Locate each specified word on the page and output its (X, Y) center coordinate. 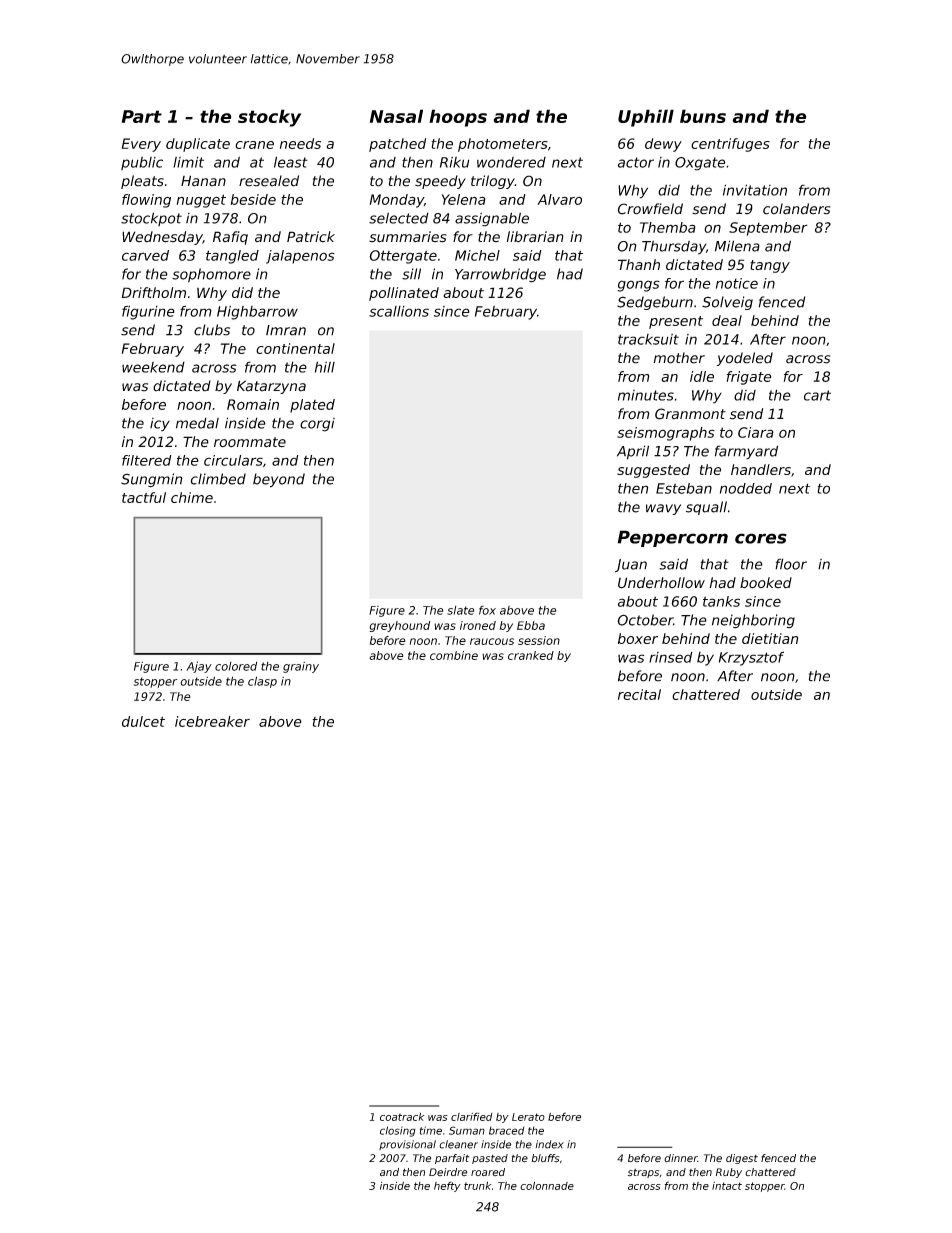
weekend (153, 367)
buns (703, 116)
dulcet (143, 721)
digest (742, 1159)
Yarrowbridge (500, 275)
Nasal (396, 116)
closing (398, 1131)
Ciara (756, 432)
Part (142, 116)
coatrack (402, 1117)
